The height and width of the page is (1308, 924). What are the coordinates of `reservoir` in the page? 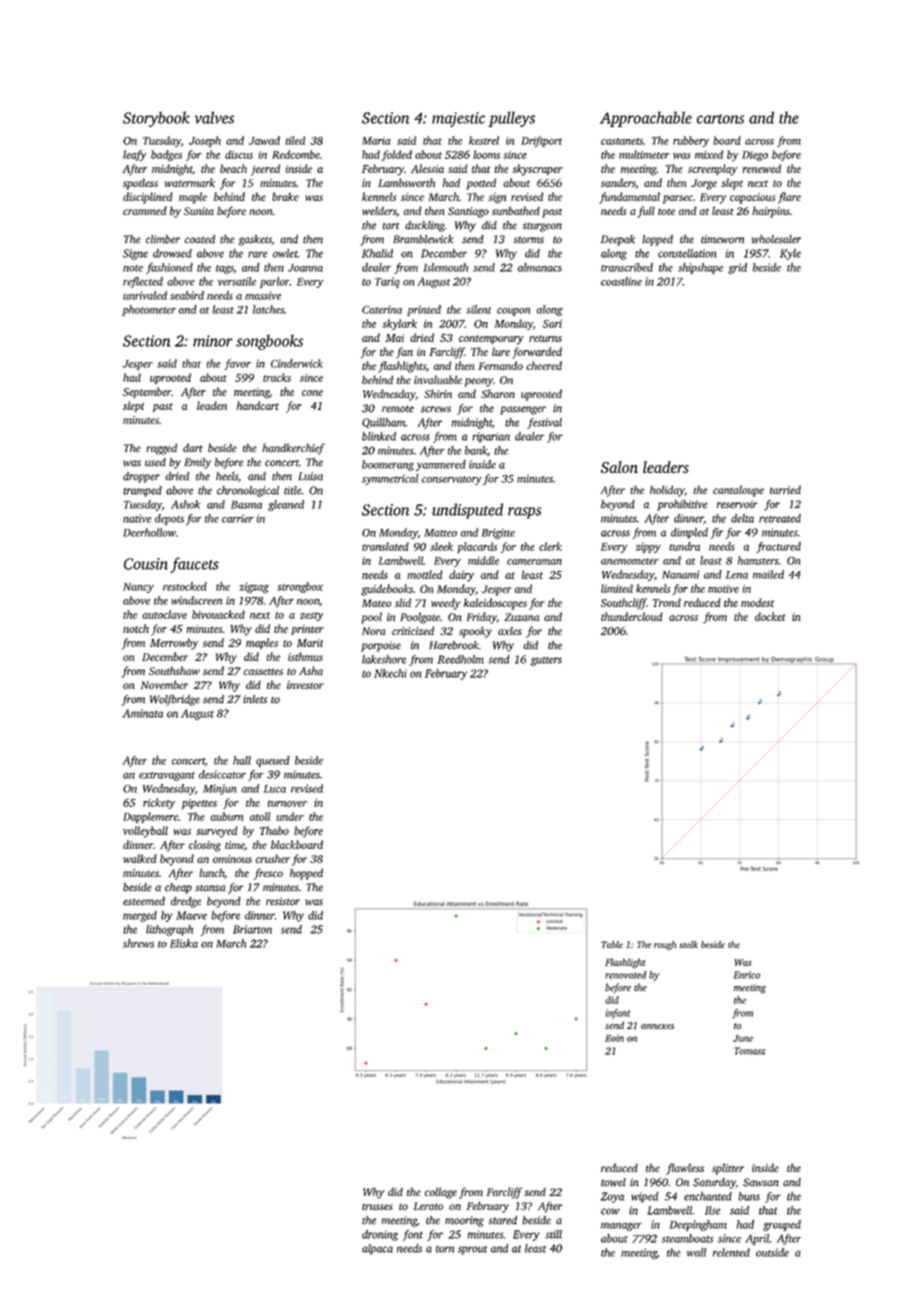 It's located at (737, 504).
